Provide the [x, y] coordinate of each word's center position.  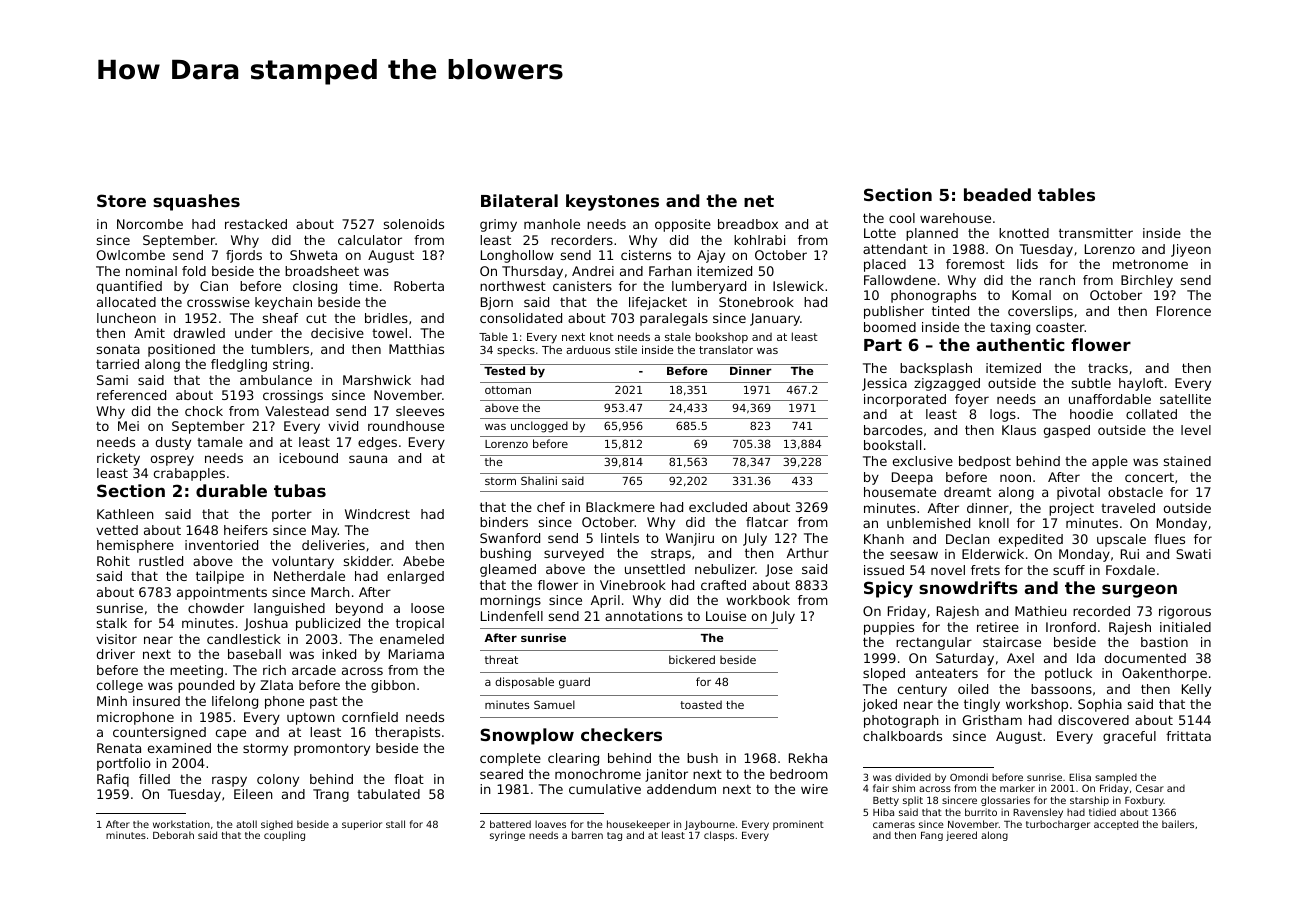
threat [501, 659]
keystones [612, 202]
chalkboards [902, 736]
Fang [932, 836]
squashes [196, 202]
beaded [997, 194]
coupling [284, 836]
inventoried [221, 545]
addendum [681, 789]
